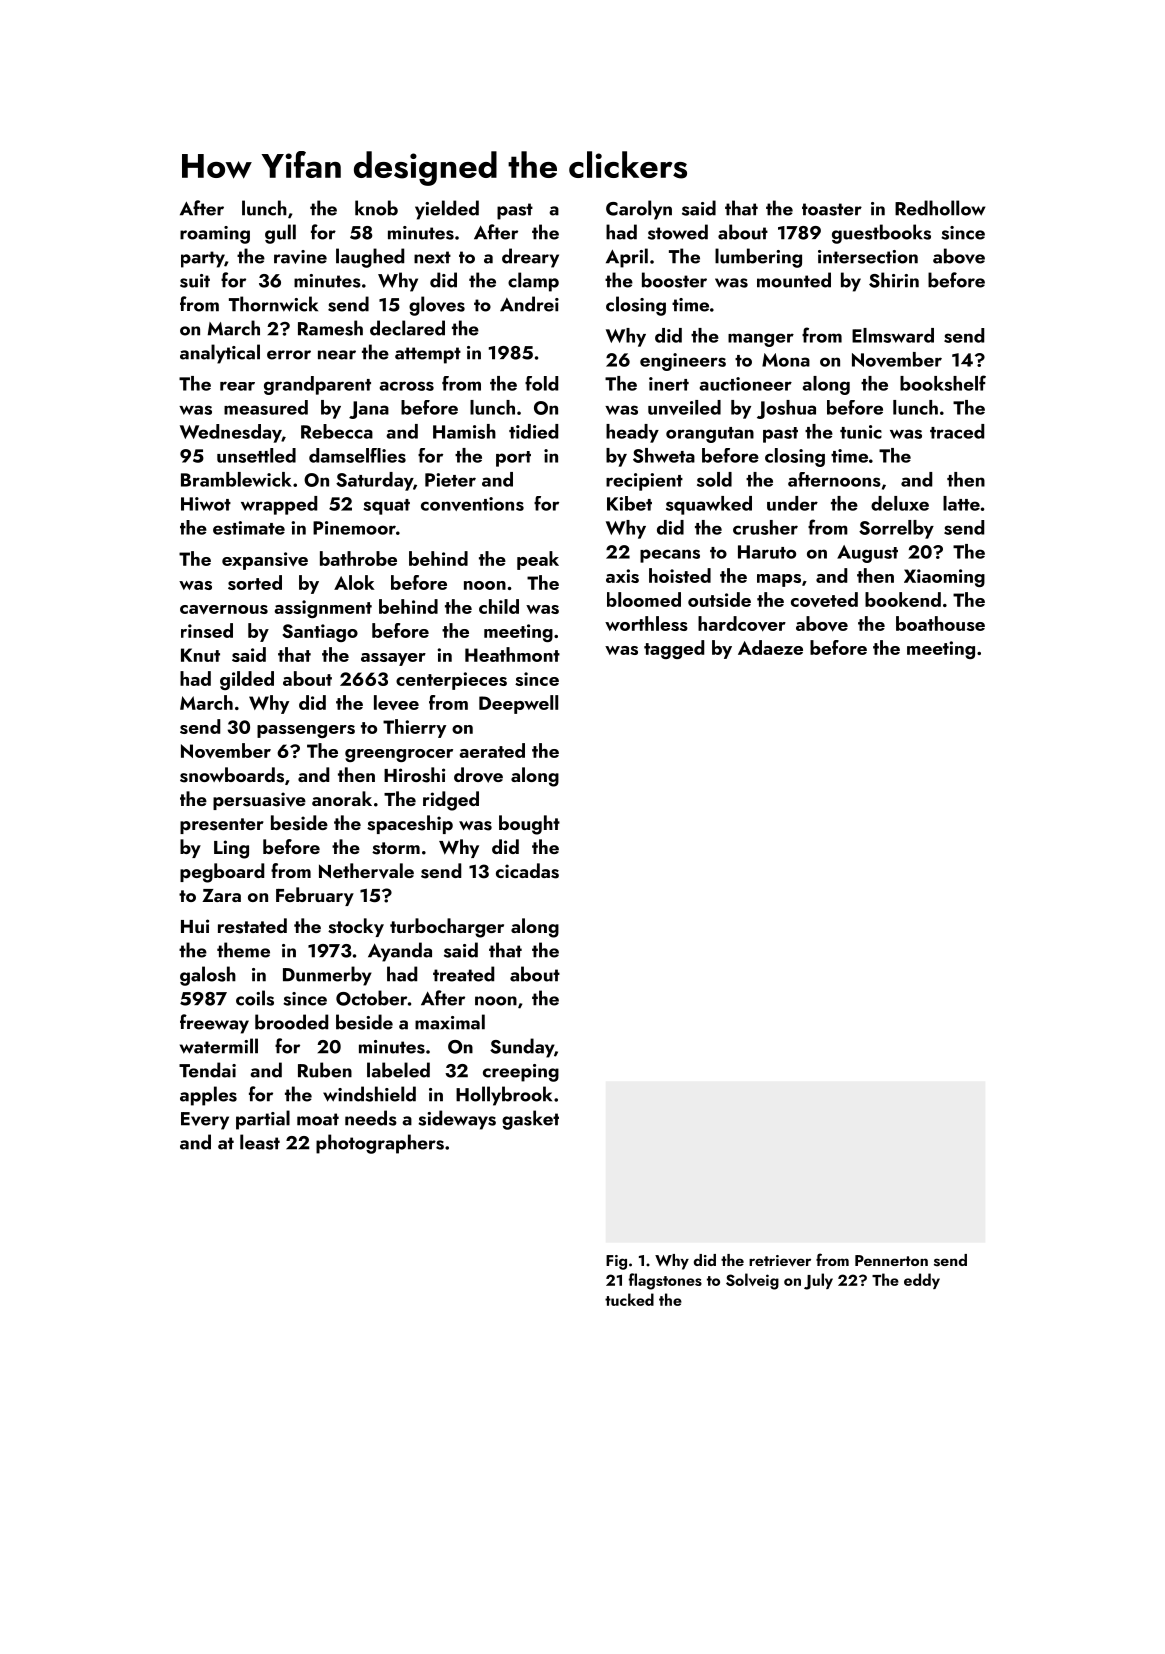  Describe the element at coordinates (527, 871) in the page. I see `cicadas` at that location.
